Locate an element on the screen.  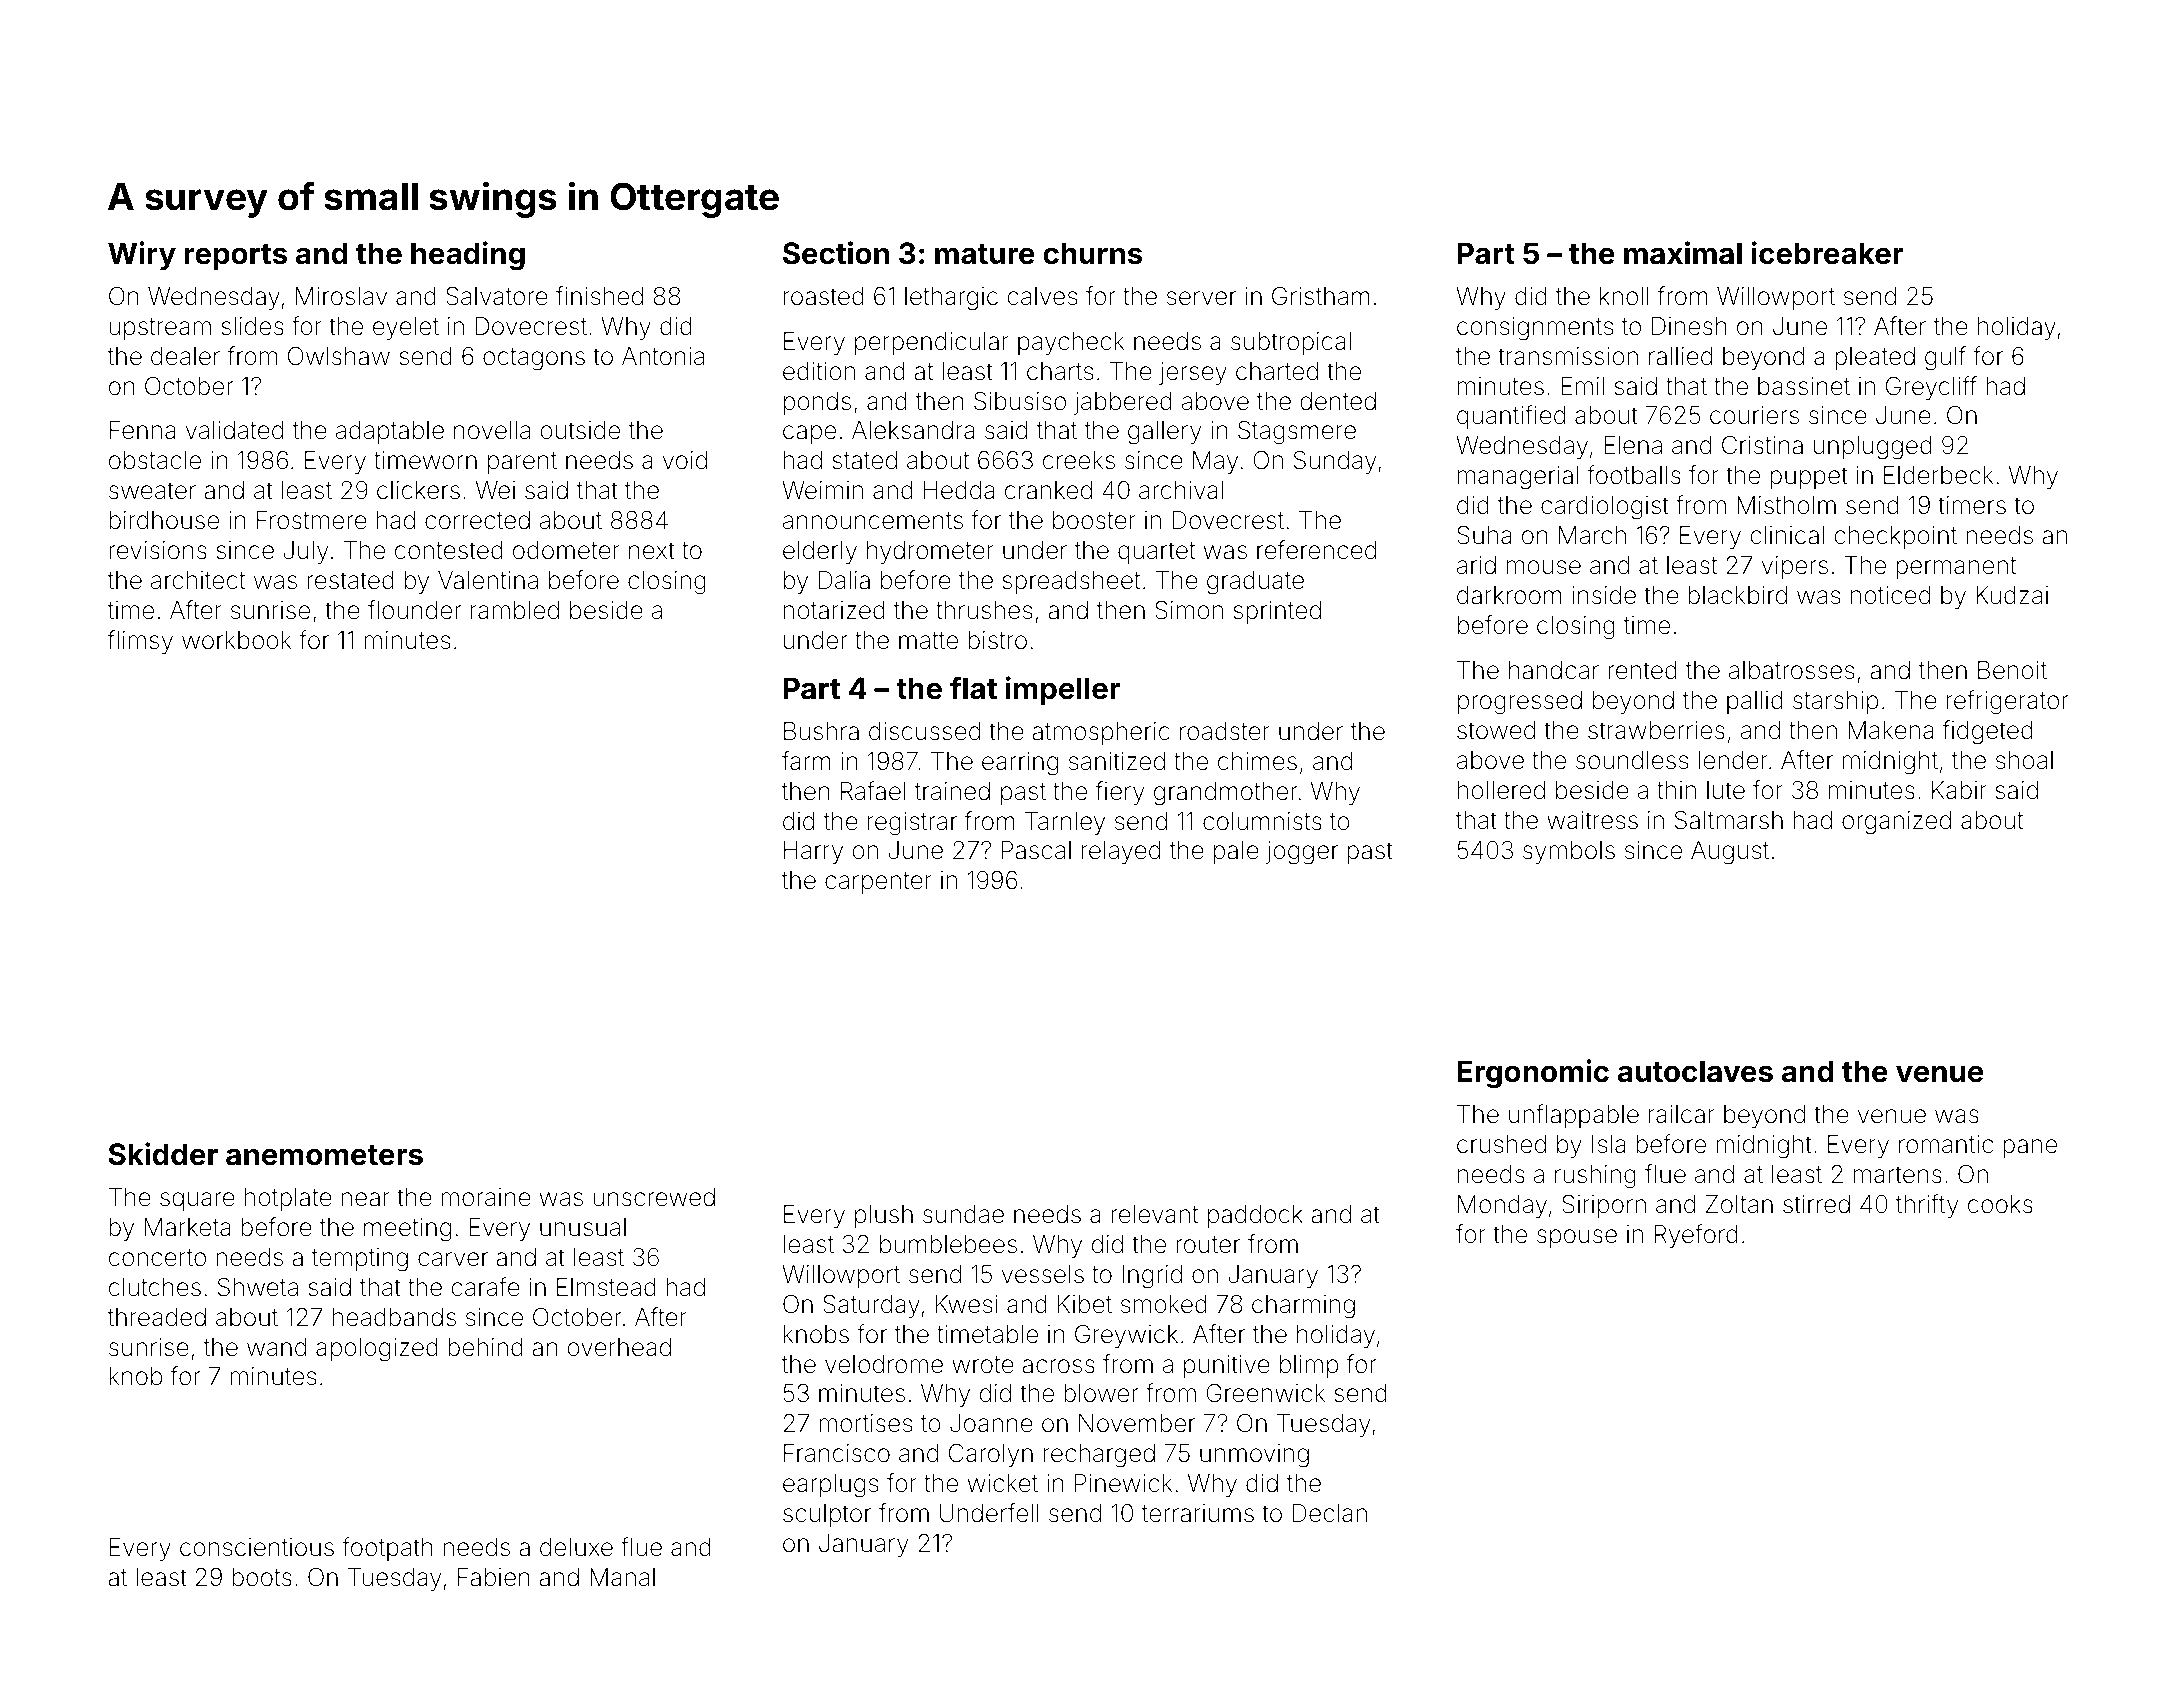
meeting is located at coordinates (407, 1230).
